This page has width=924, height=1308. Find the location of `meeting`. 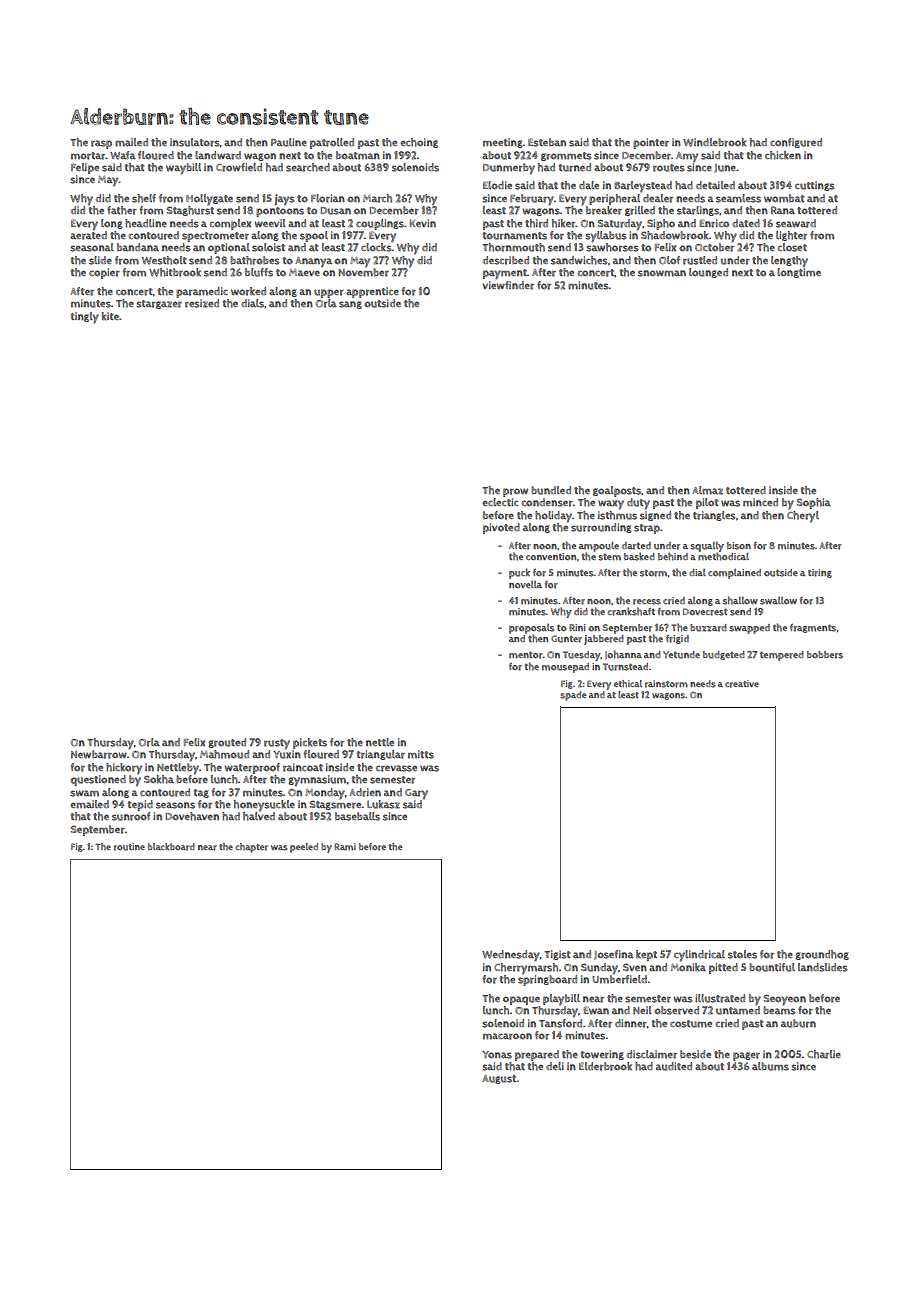

meeting is located at coordinates (503, 143).
